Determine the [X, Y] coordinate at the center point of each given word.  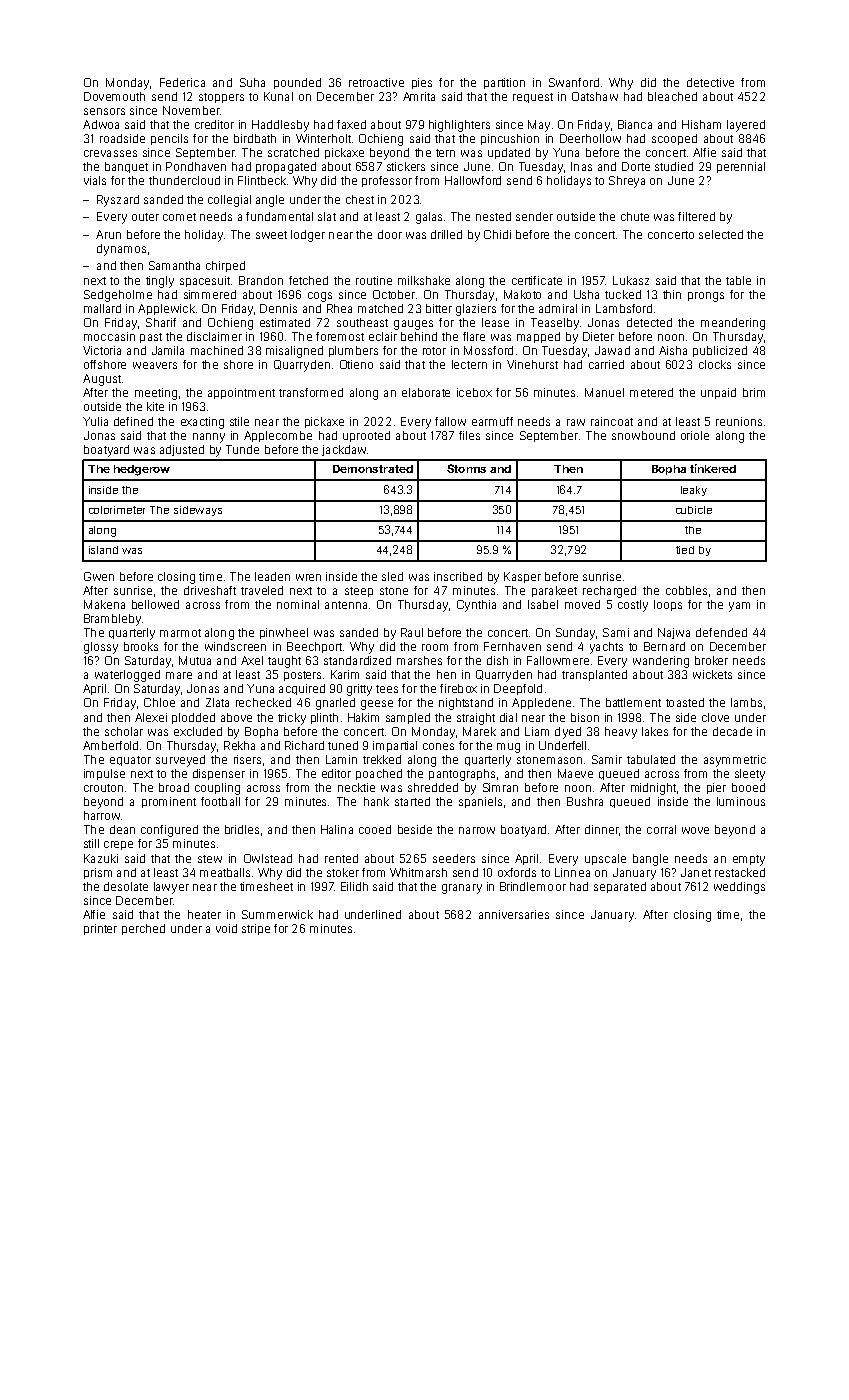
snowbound [643, 435]
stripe [256, 929]
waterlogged [127, 676]
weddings [739, 888]
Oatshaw [595, 96]
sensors [104, 111]
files [469, 435]
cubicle [694, 510]
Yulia [95, 421]
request [533, 98]
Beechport [314, 647]
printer [100, 929]
